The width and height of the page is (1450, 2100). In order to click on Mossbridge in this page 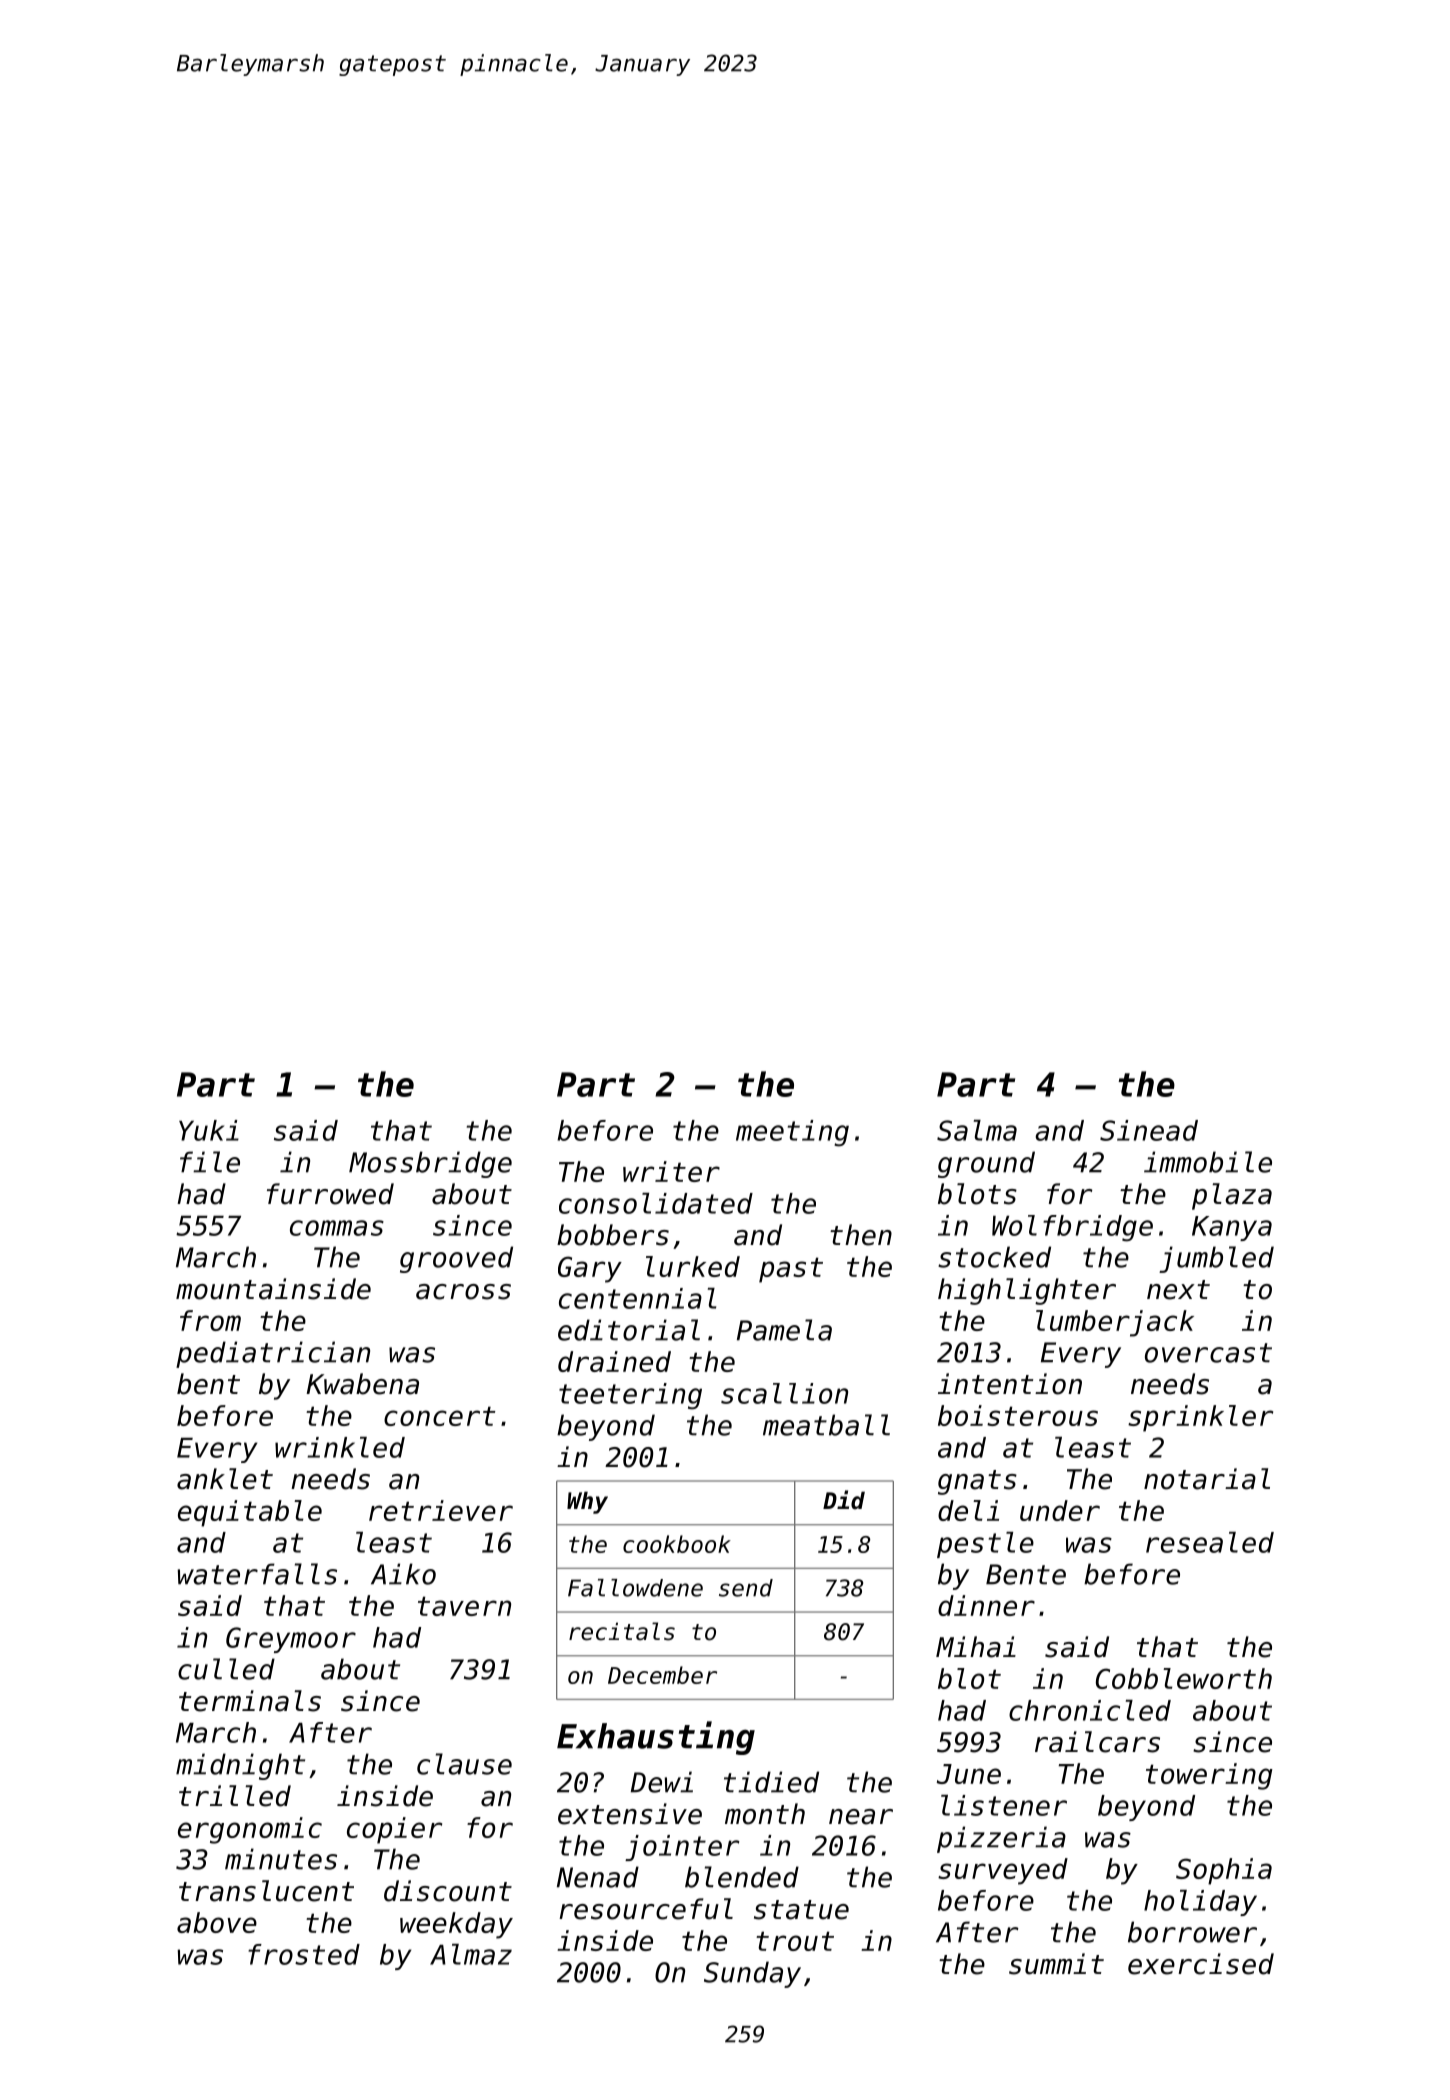, I will do `click(430, 1164)`.
